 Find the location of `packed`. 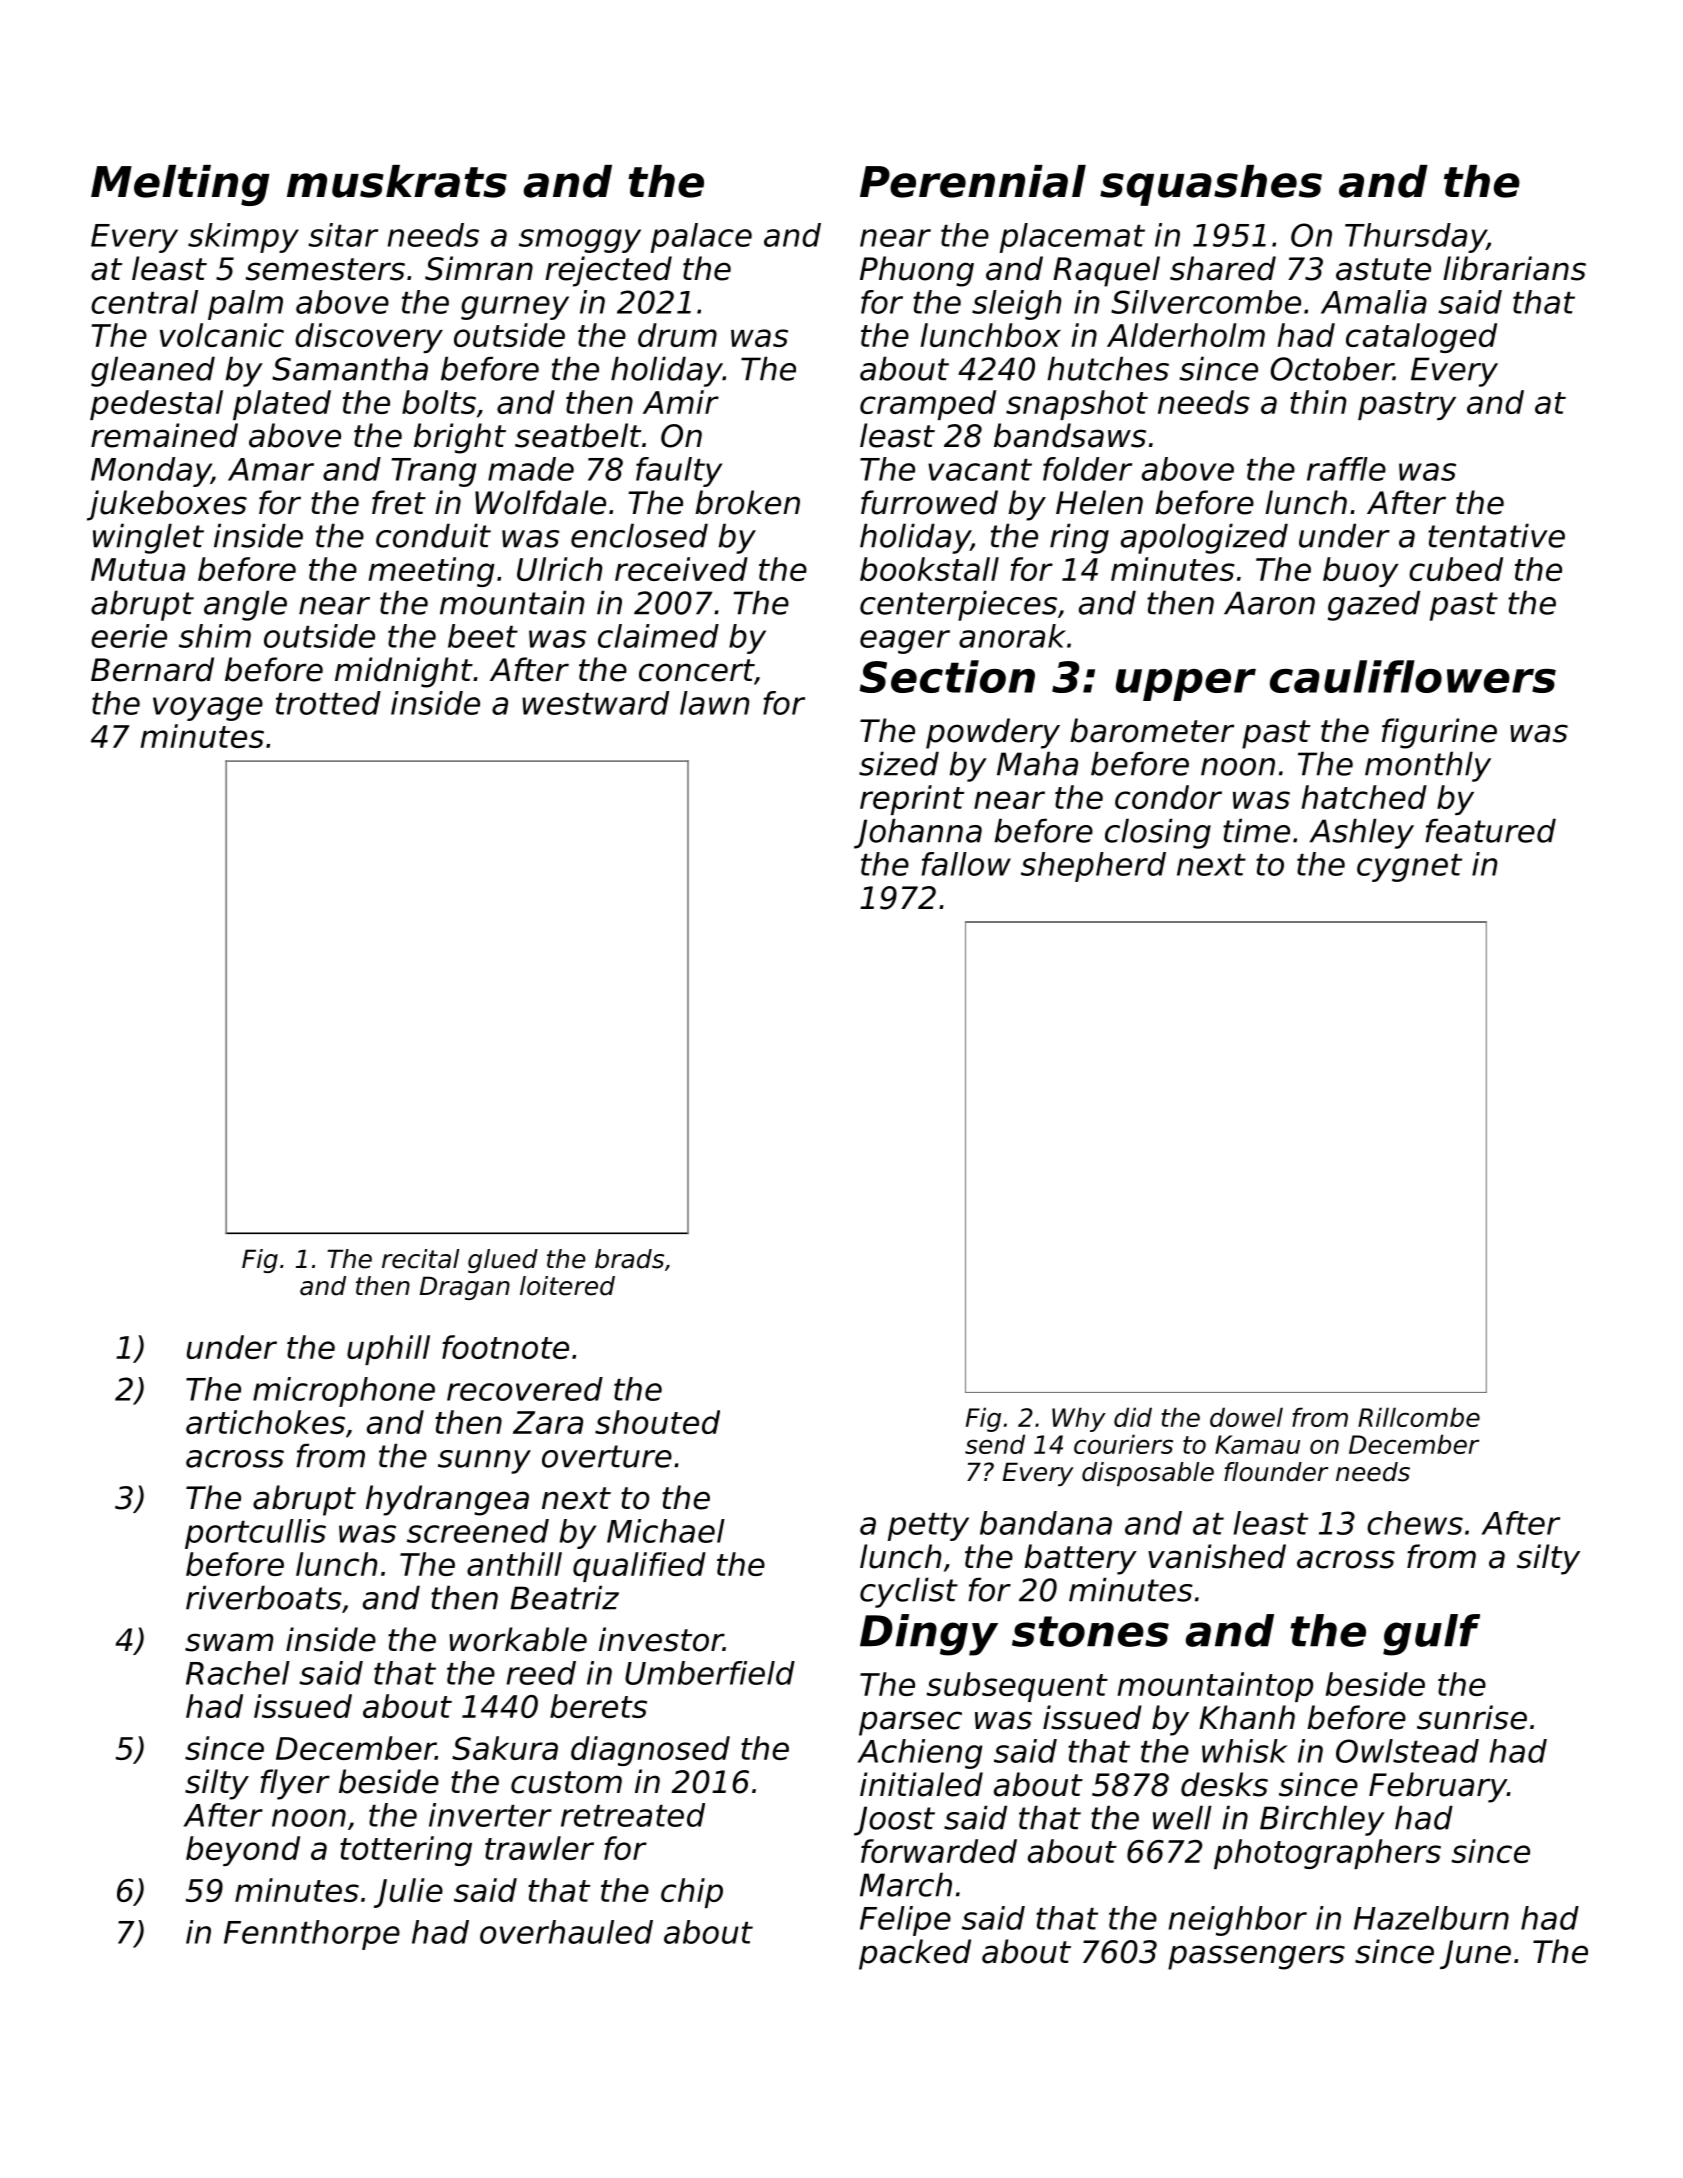

packed is located at coordinates (915, 1954).
